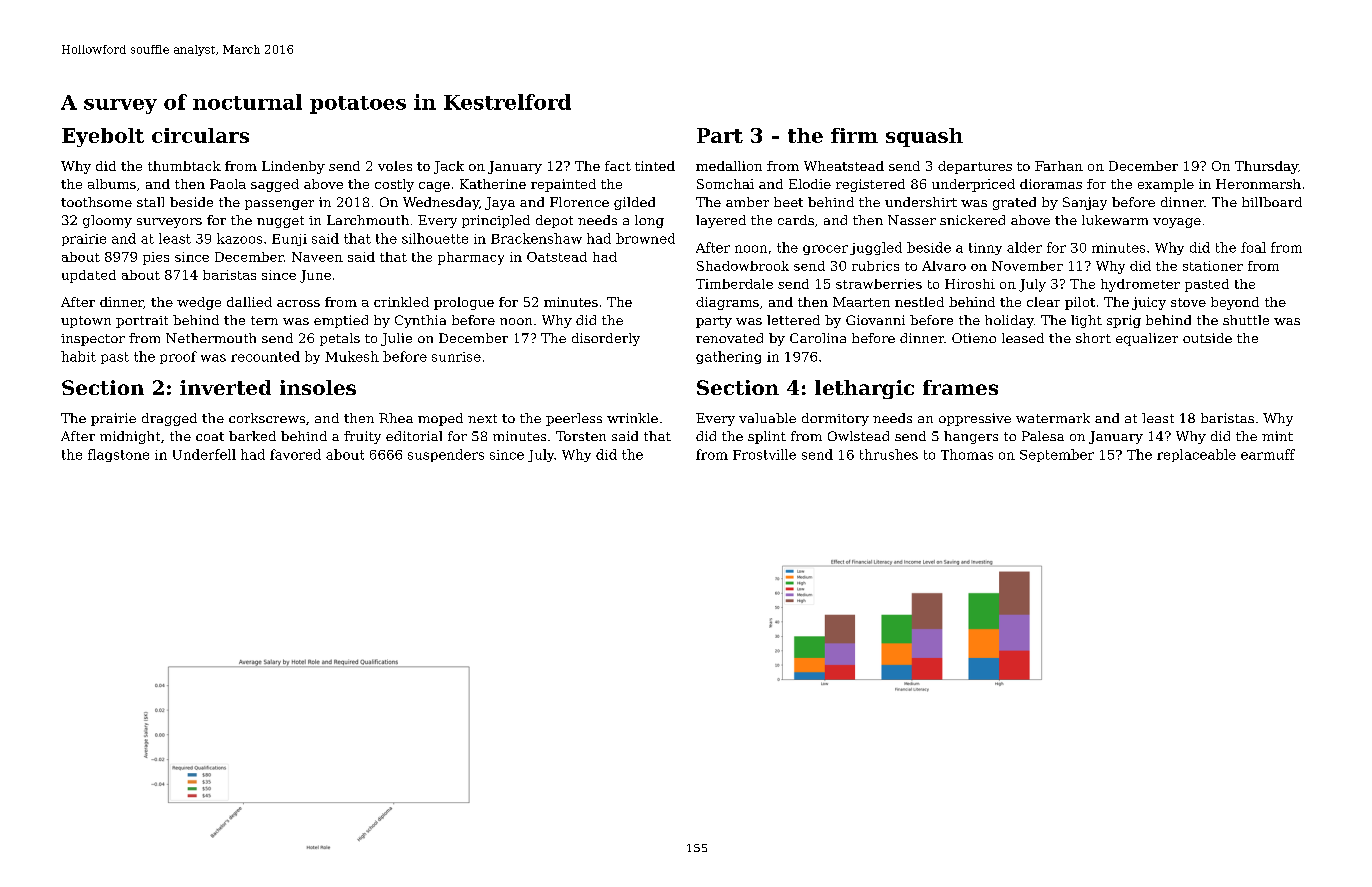 The height and width of the page is (887, 1372). Describe the element at coordinates (225, 387) in the page. I see `inverted` at that location.
